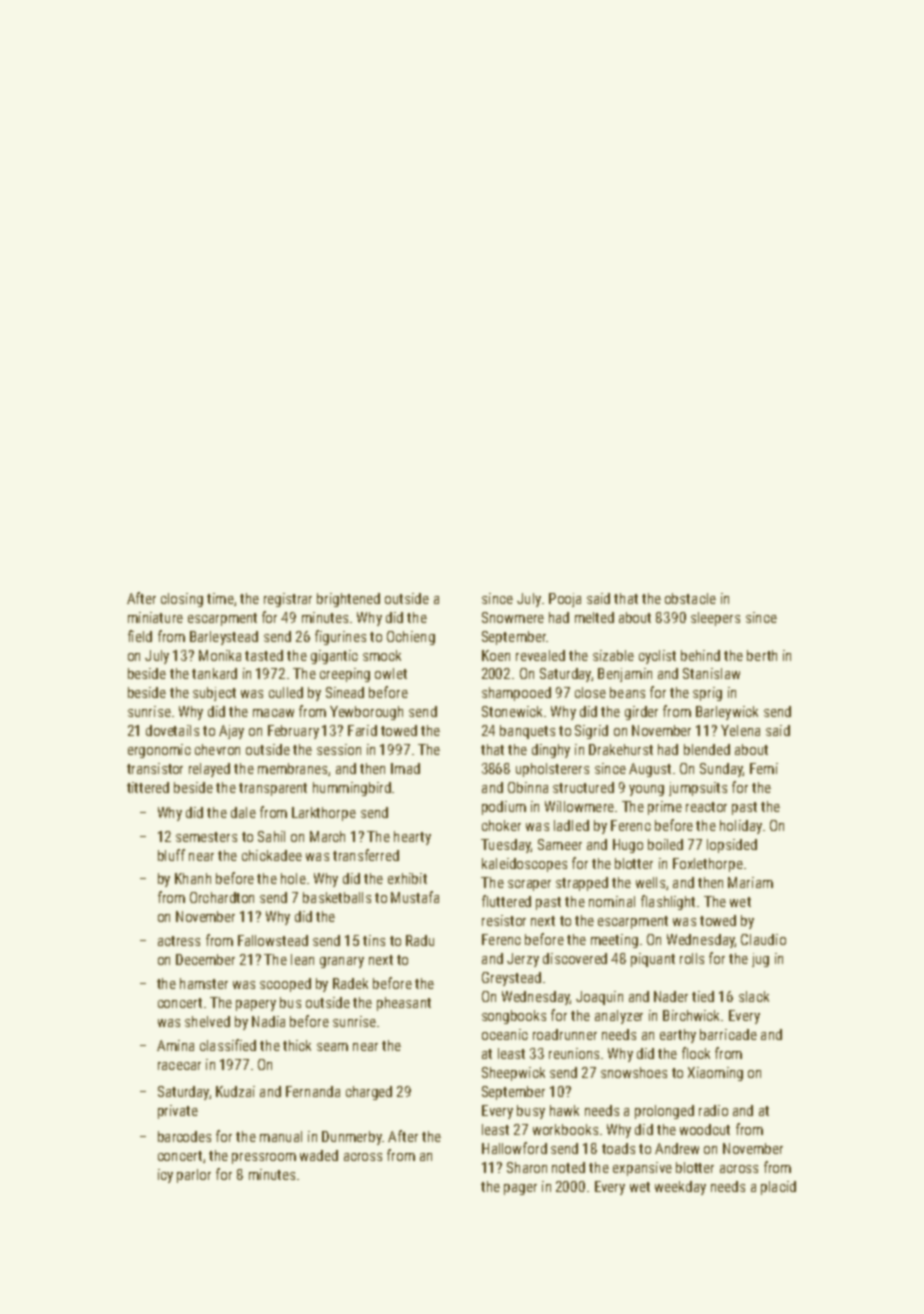  Describe the element at coordinates (650, 882) in the screenshot. I see `wells` at that location.
